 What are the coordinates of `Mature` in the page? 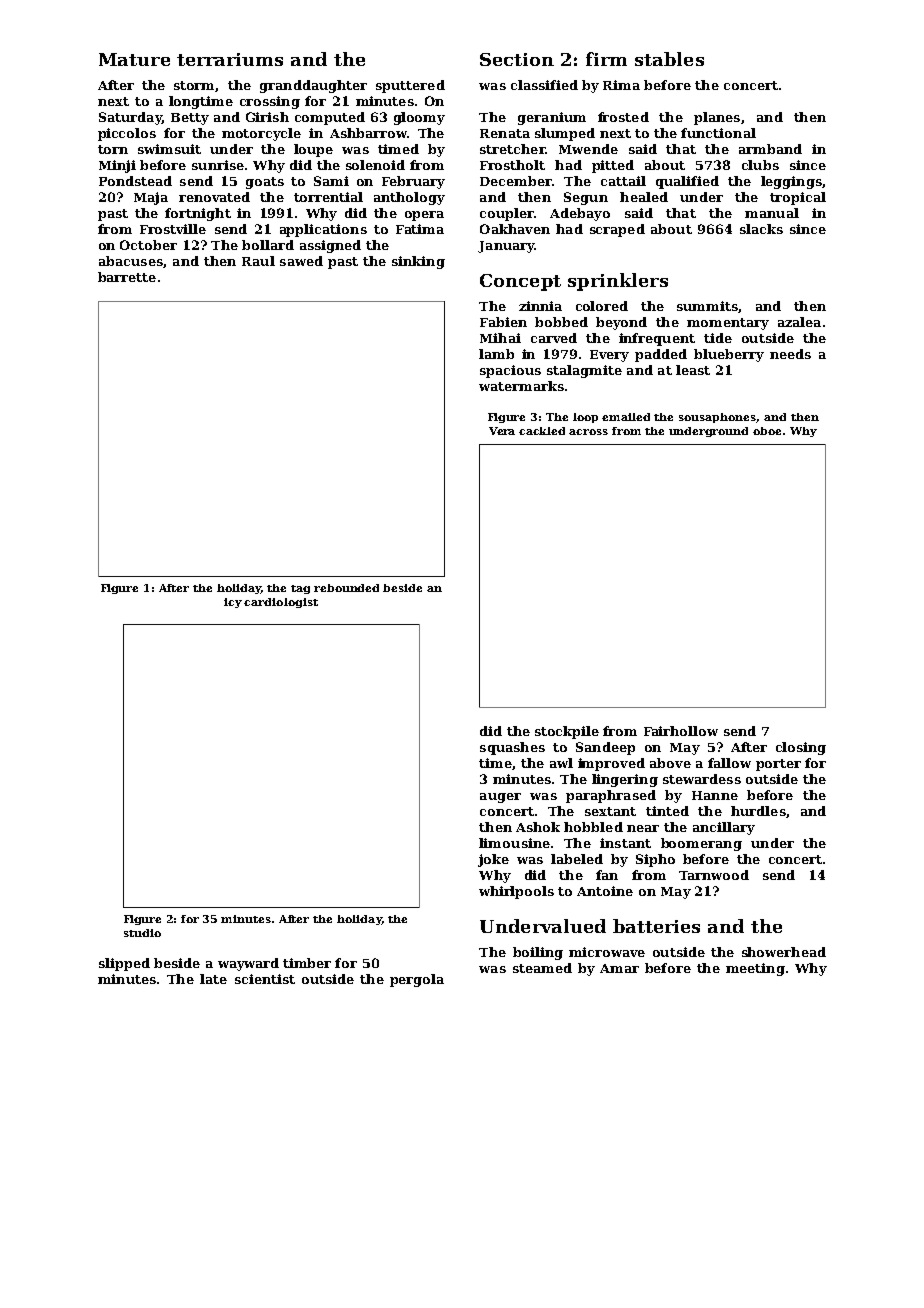 It's located at (134, 59).
